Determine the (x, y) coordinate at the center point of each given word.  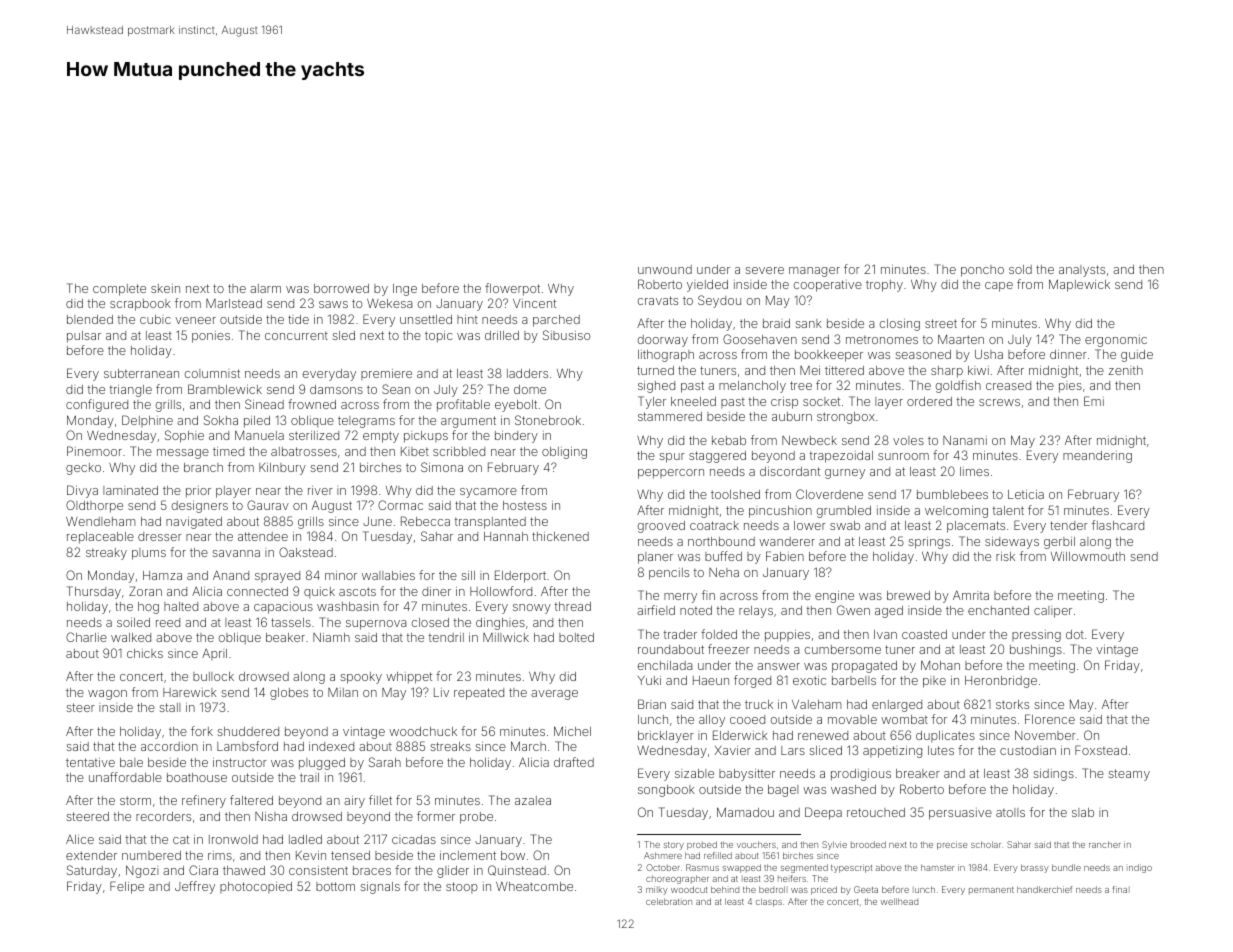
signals (380, 888)
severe (765, 270)
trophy (884, 286)
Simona (442, 467)
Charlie (86, 637)
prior (198, 492)
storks (1012, 704)
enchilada (665, 665)
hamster (937, 867)
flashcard (1118, 525)
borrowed (341, 288)
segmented (804, 868)
